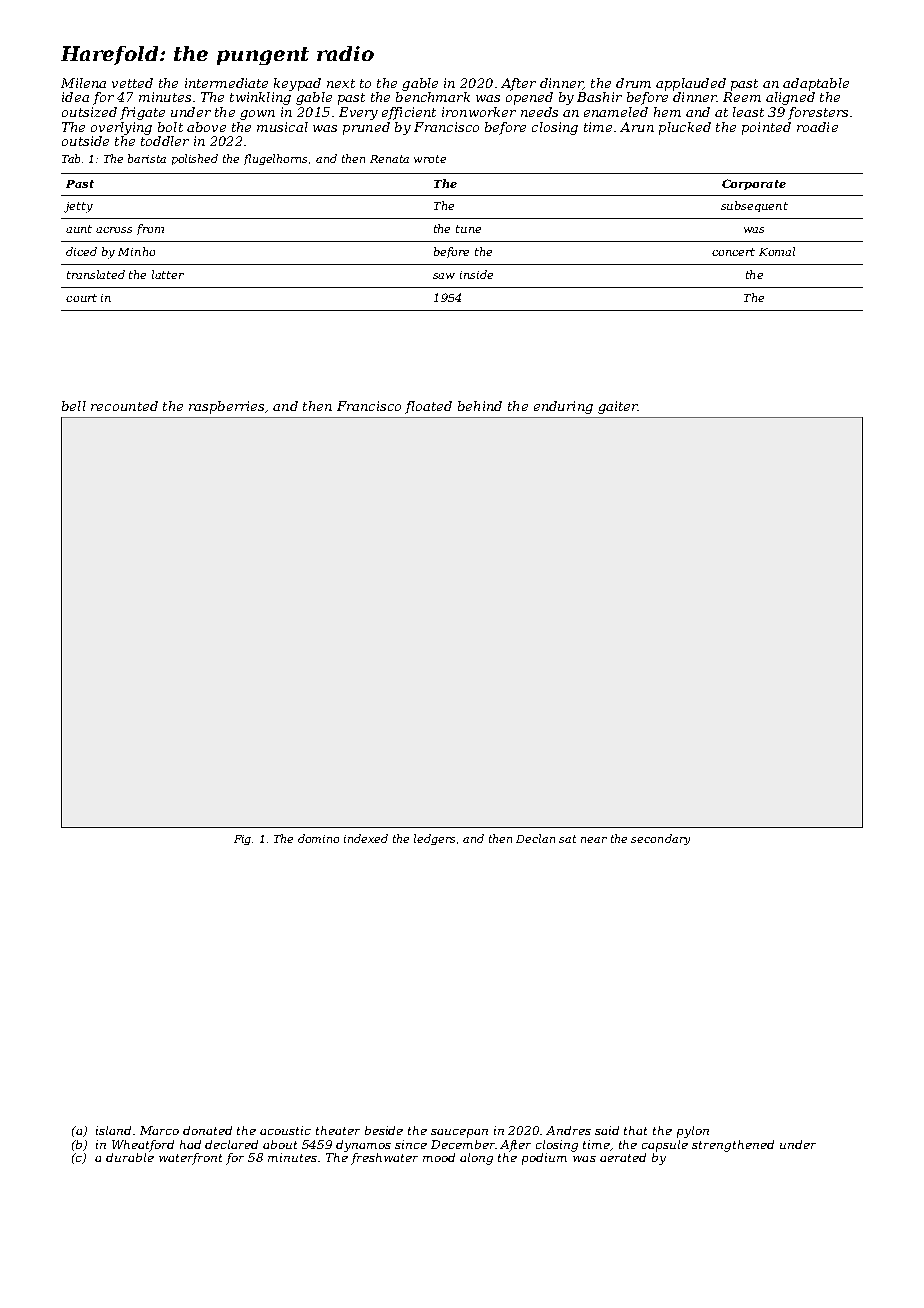  What do you see at coordinates (733, 252) in the screenshot?
I see `concert` at bounding box center [733, 252].
